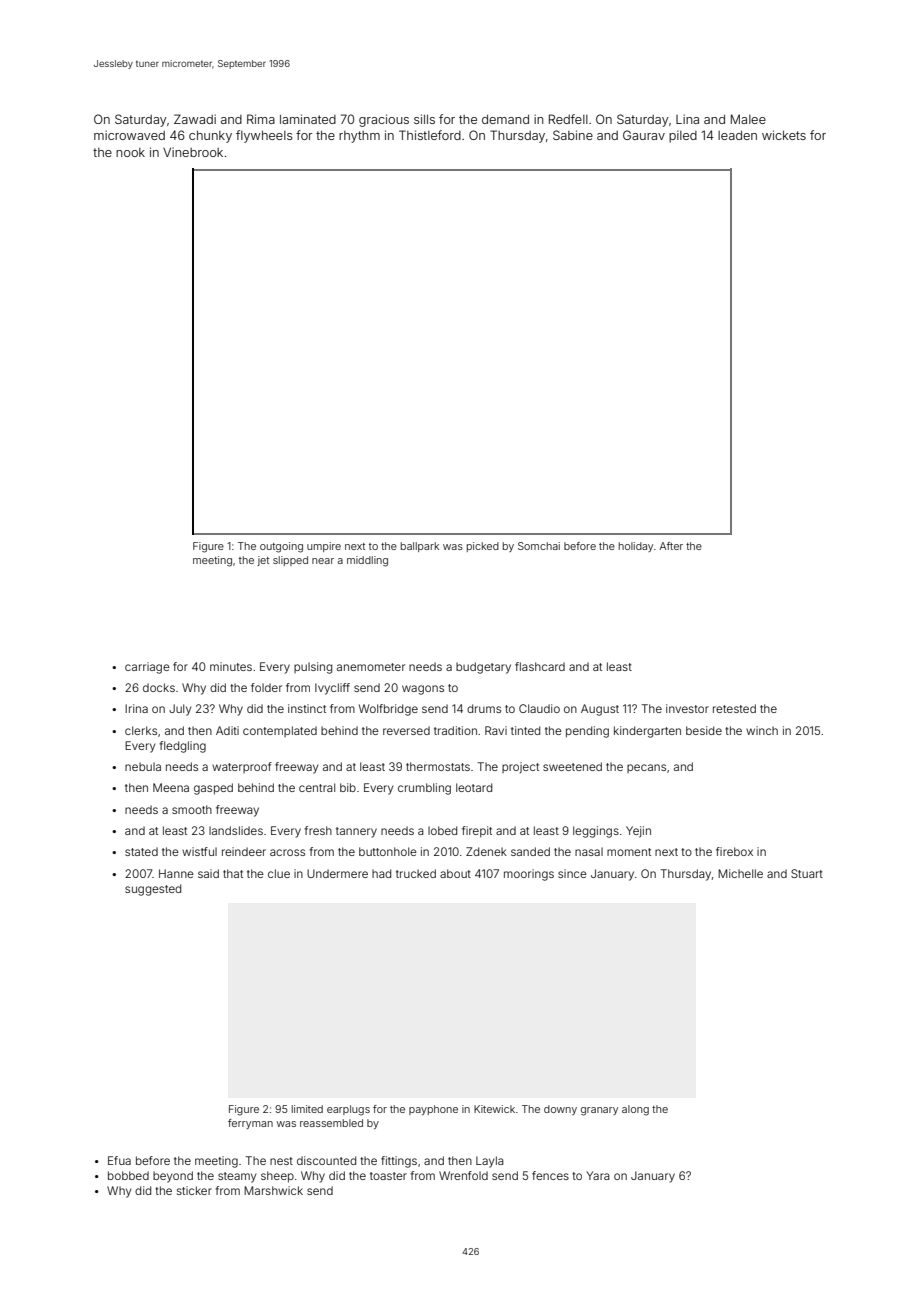  What do you see at coordinates (119, 1160) in the page?
I see `Efua` at bounding box center [119, 1160].
